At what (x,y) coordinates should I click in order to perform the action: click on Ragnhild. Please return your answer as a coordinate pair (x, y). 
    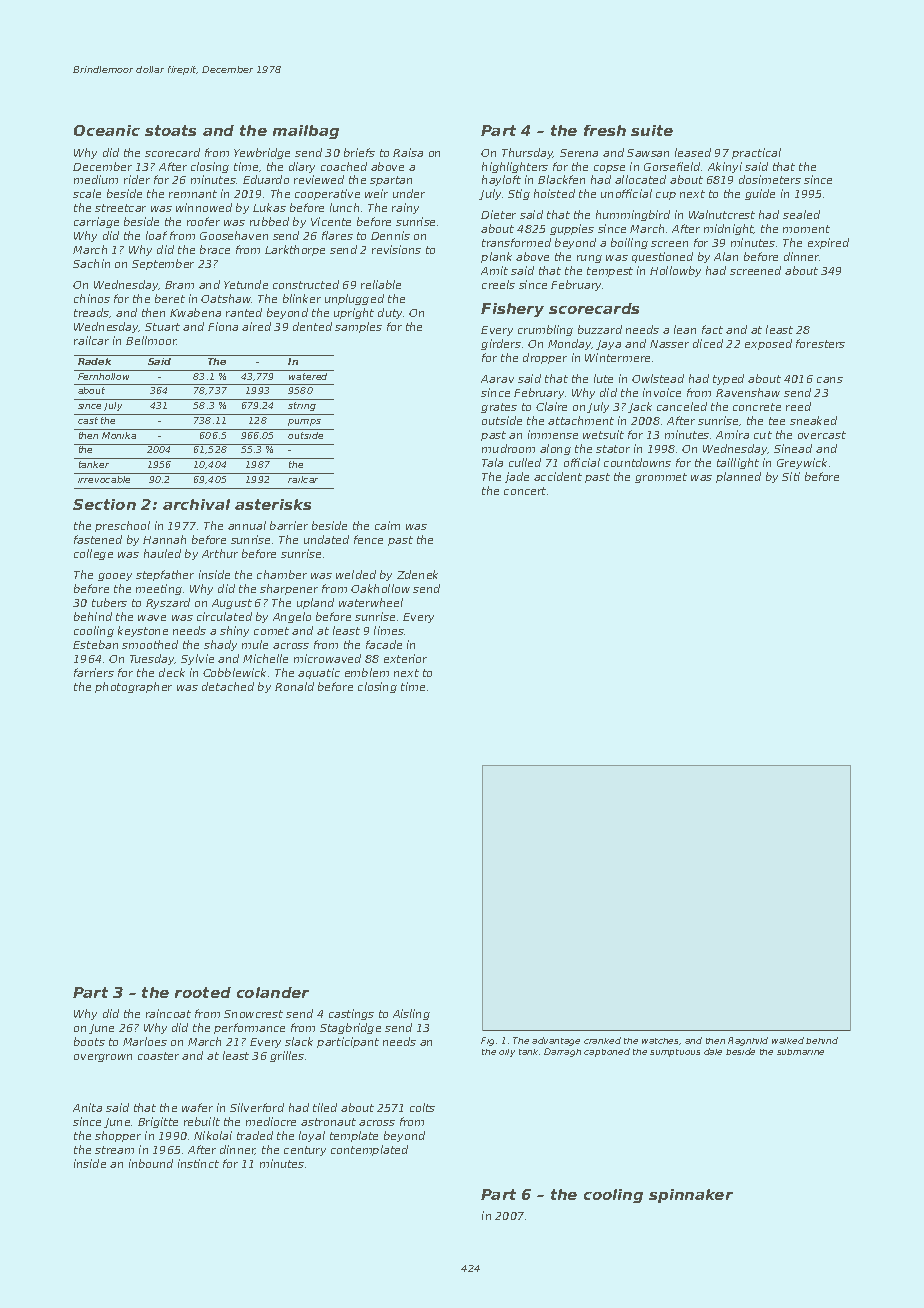
    Looking at the image, I should click on (748, 1041).
